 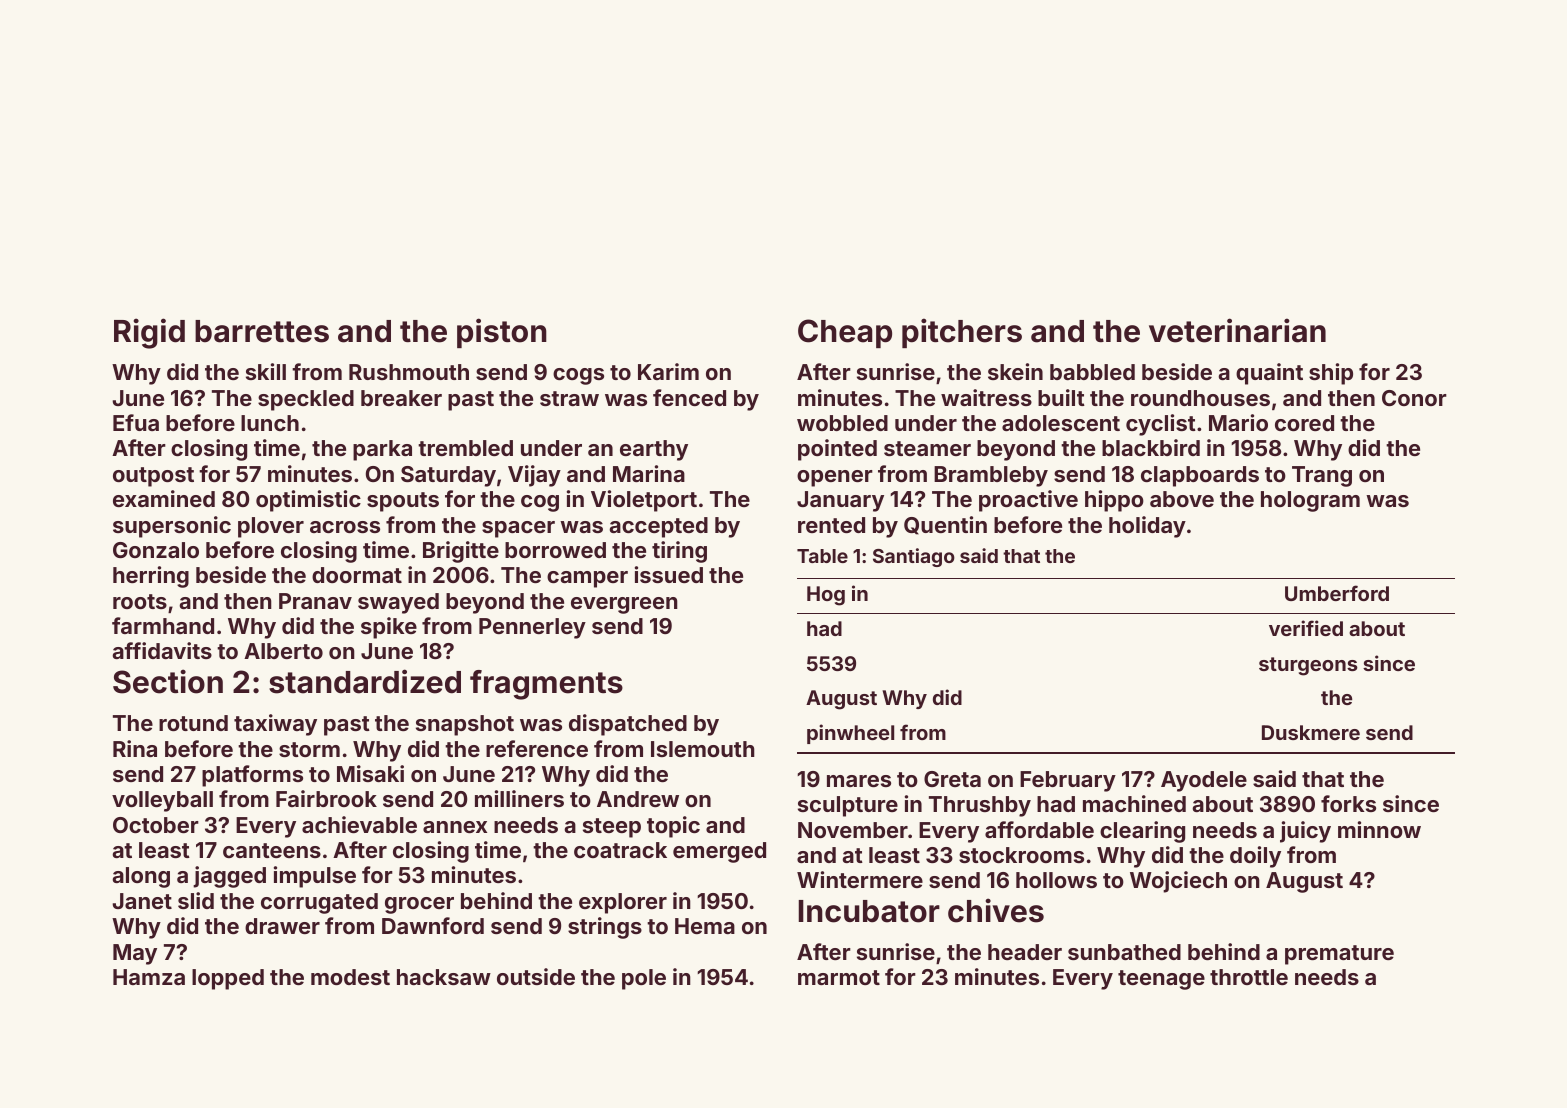 What do you see at coordinates (135, 954) in the page?
I see `May` at bounding box center [135, 954].
